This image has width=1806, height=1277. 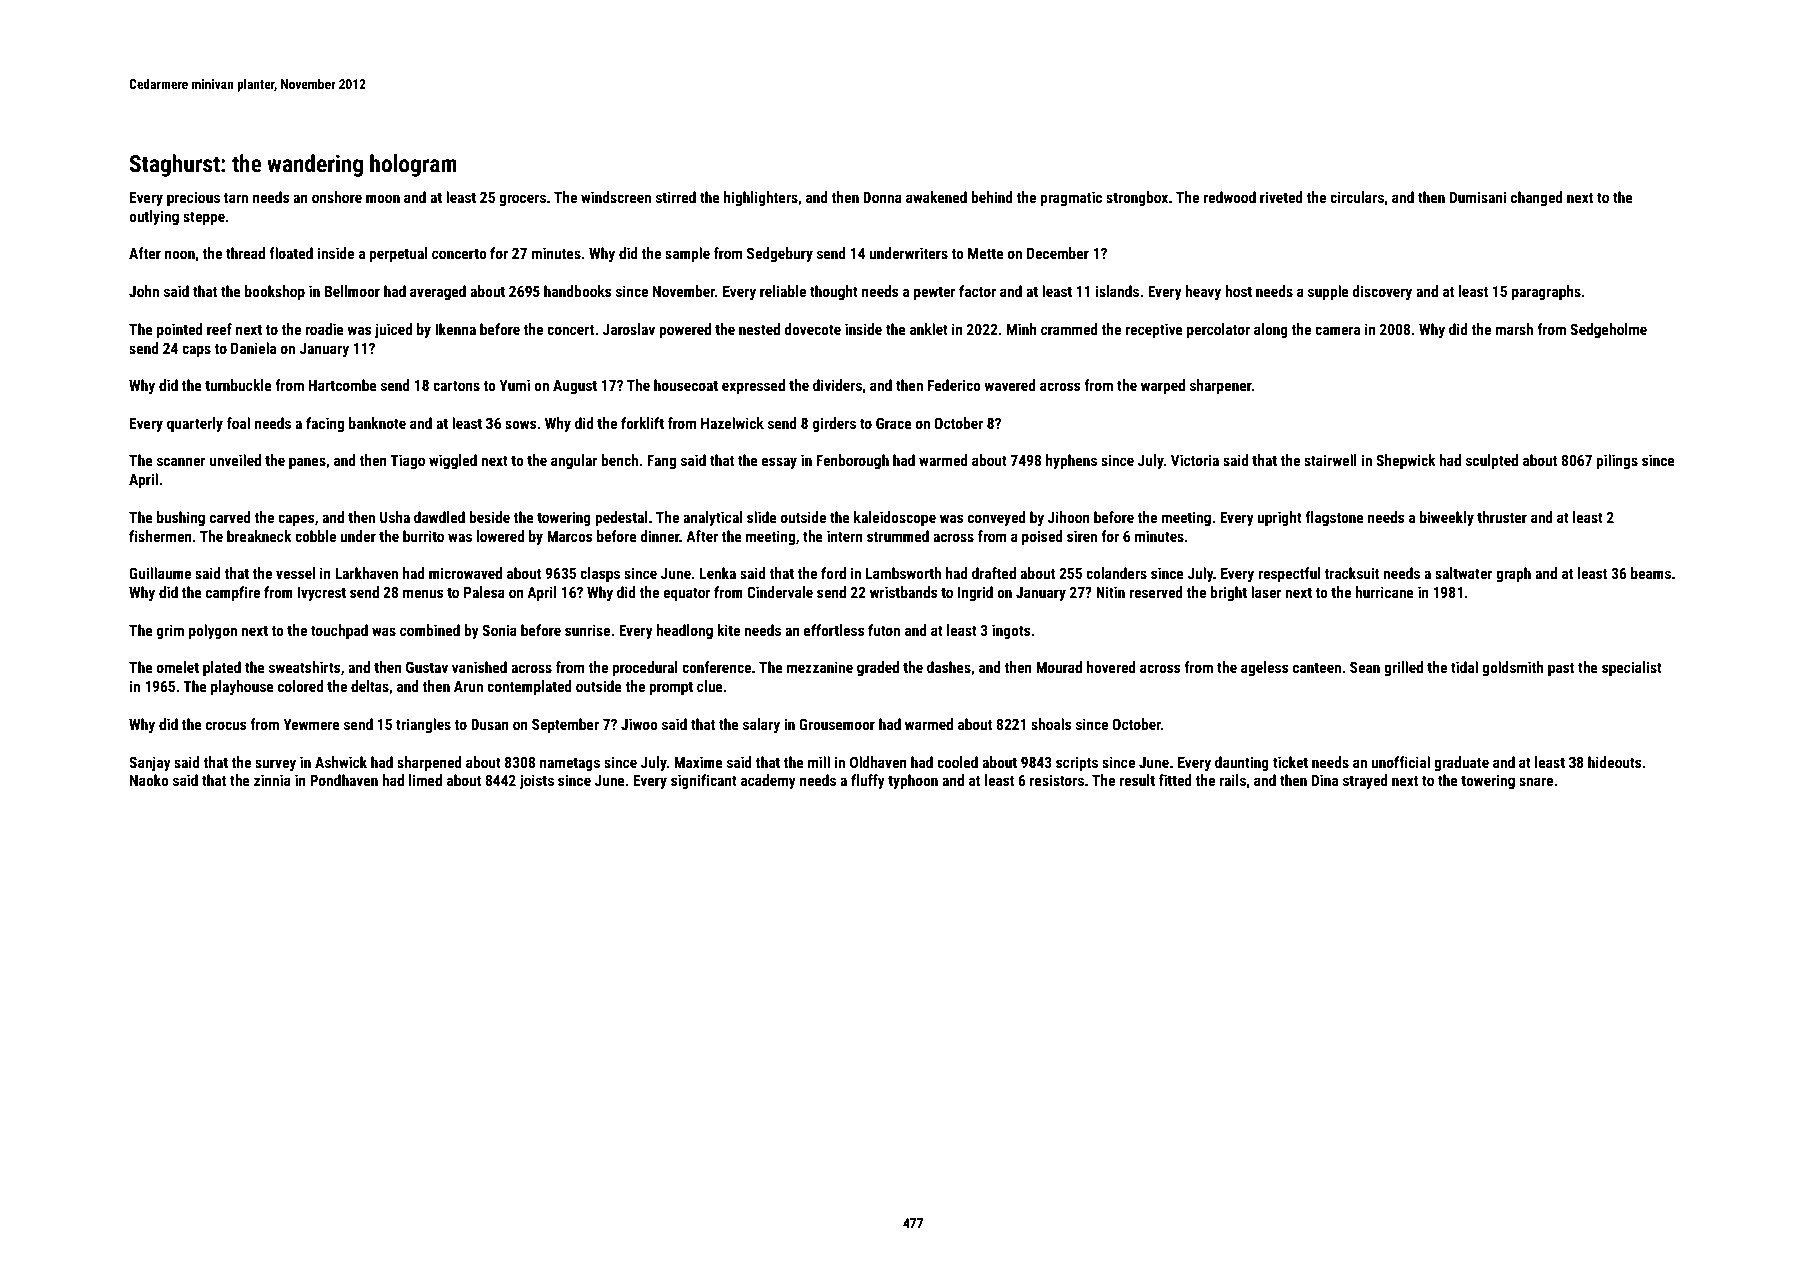 What do you see at coordinates (144, 291) in the image?
I see `John` at bounding box center [144, 291].
